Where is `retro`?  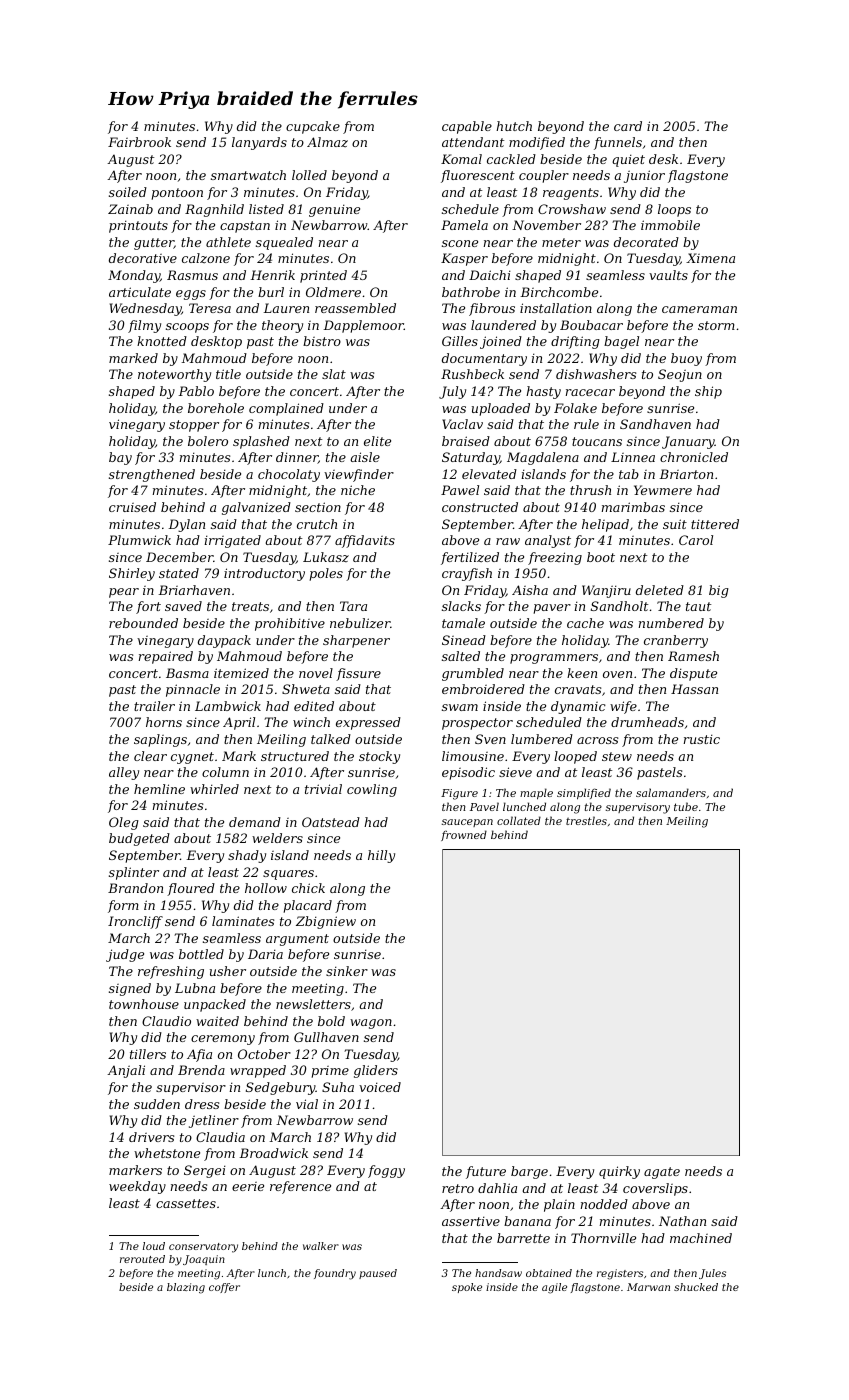
retro is located at coordinates (458, 1188).
